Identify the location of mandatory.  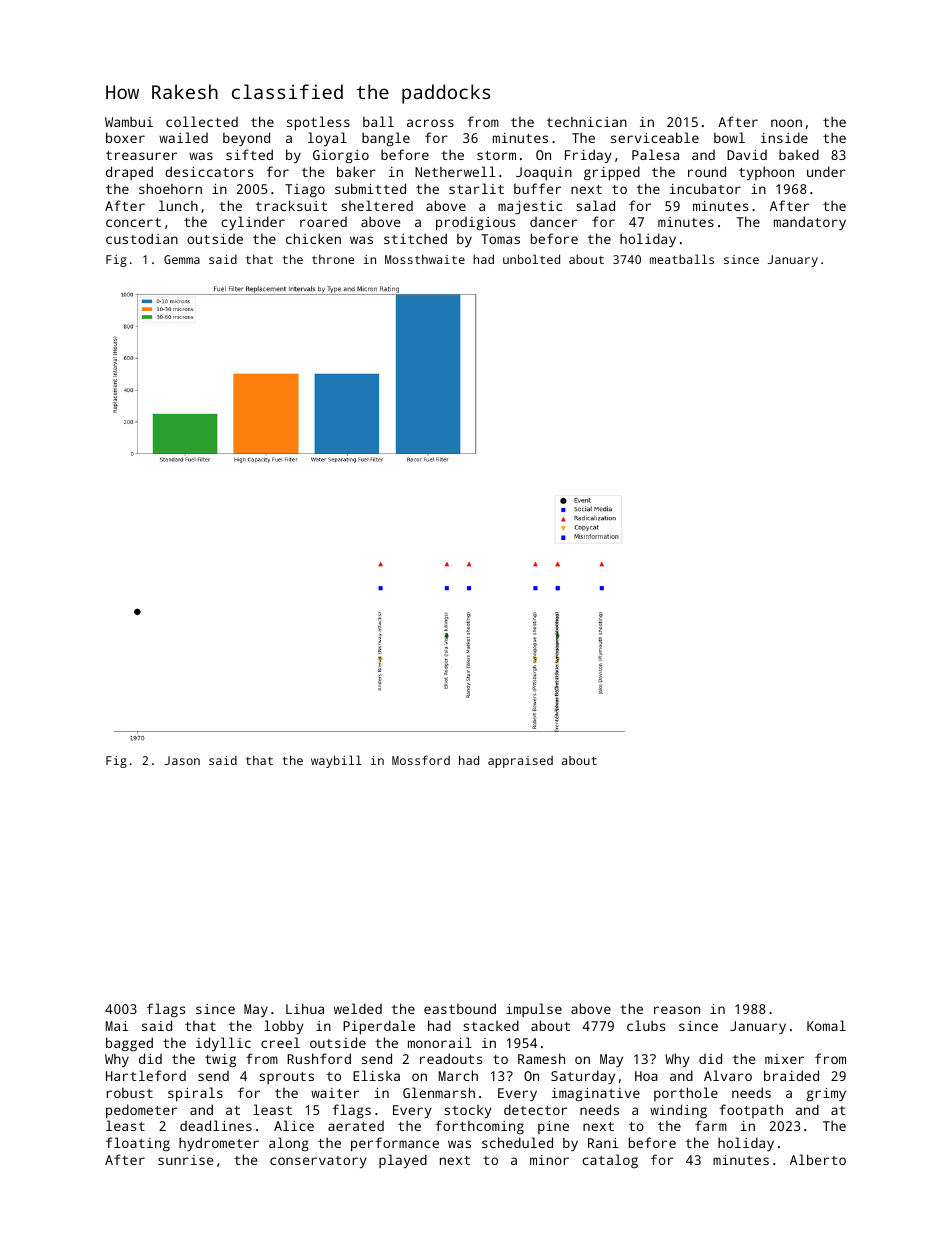
(810, 223).
